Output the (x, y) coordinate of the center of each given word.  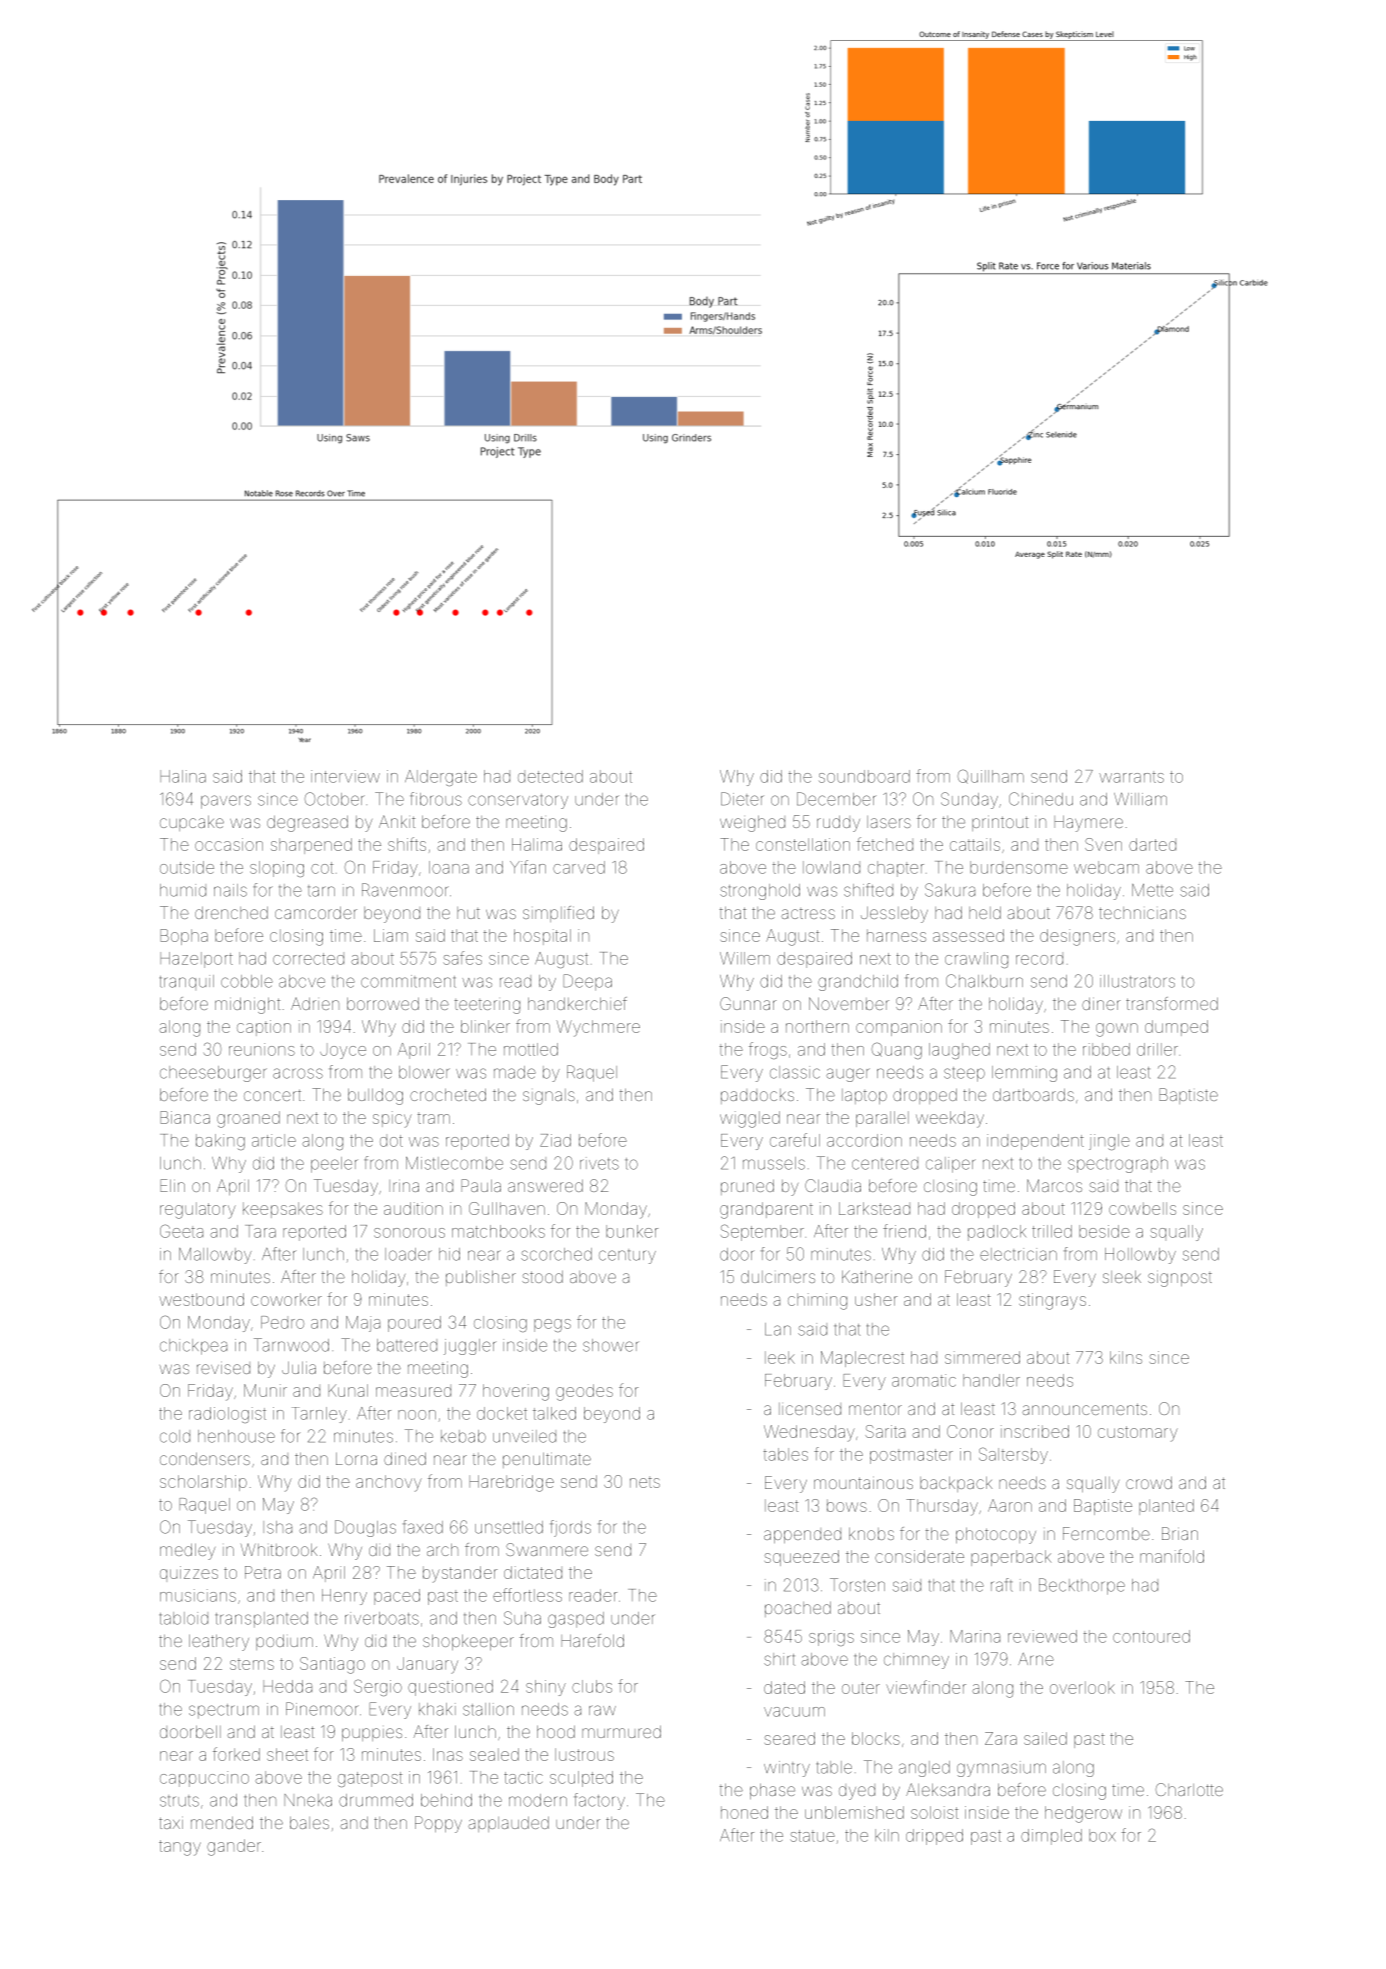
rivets (599, 1163)
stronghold (760, 892)
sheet (287, 1754)
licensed (810, 1409)
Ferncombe (1106, 1533)
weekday (950, 1119)
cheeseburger (213, 1074)
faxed (423, 1527)
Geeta (181, 1231)
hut (468, 913)
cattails (975, 844)
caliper (951, 1165)
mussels (774, 1163)
